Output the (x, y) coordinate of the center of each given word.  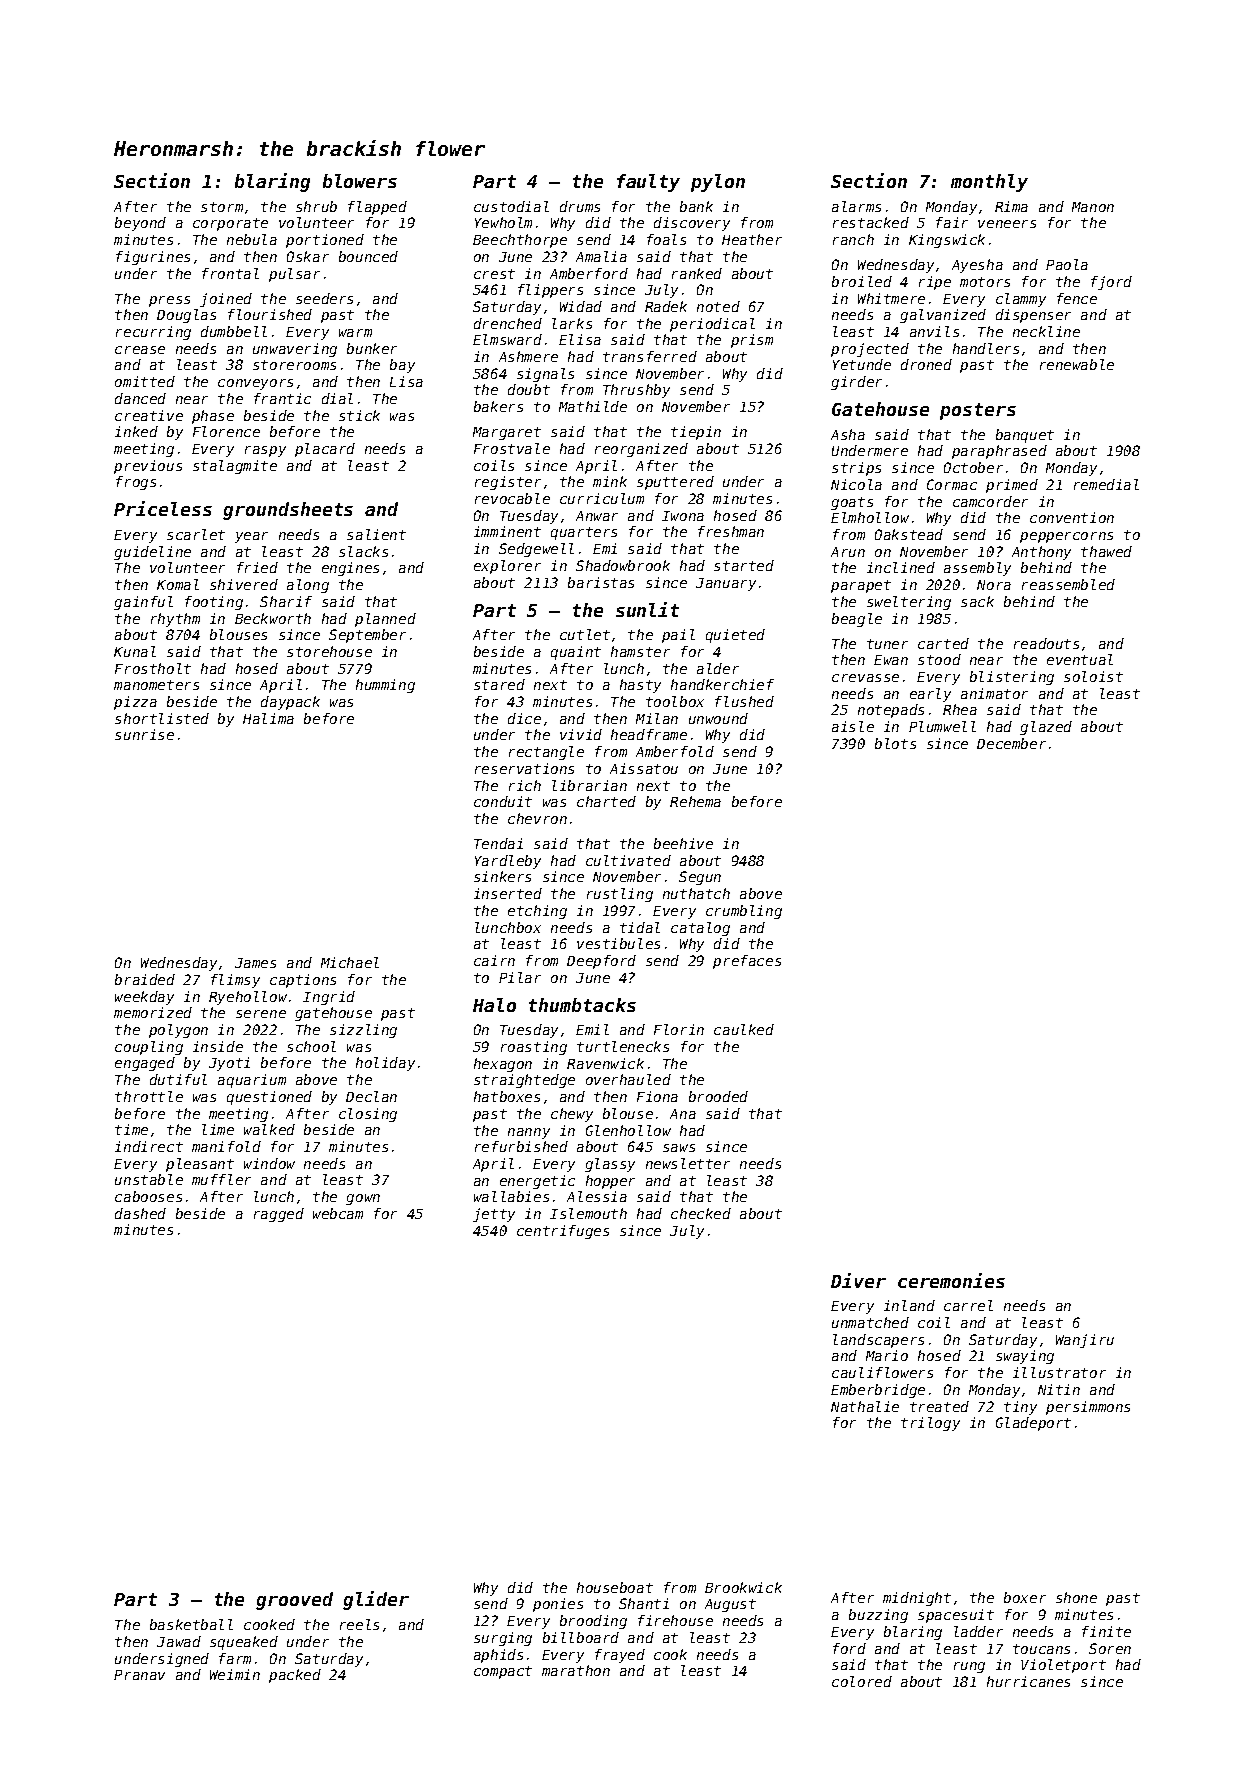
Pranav (139, 1675)
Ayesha (977, 266)
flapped (377, 208)
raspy (265, 451)
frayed (620, 1656)
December (1011, 743)
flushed (744, 701)
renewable (1077, 364)
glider (376, 1600)
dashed (140, 1213)
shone (1076, 1597)
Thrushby (636, 391)
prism (752, 341)
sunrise (144, 734)
